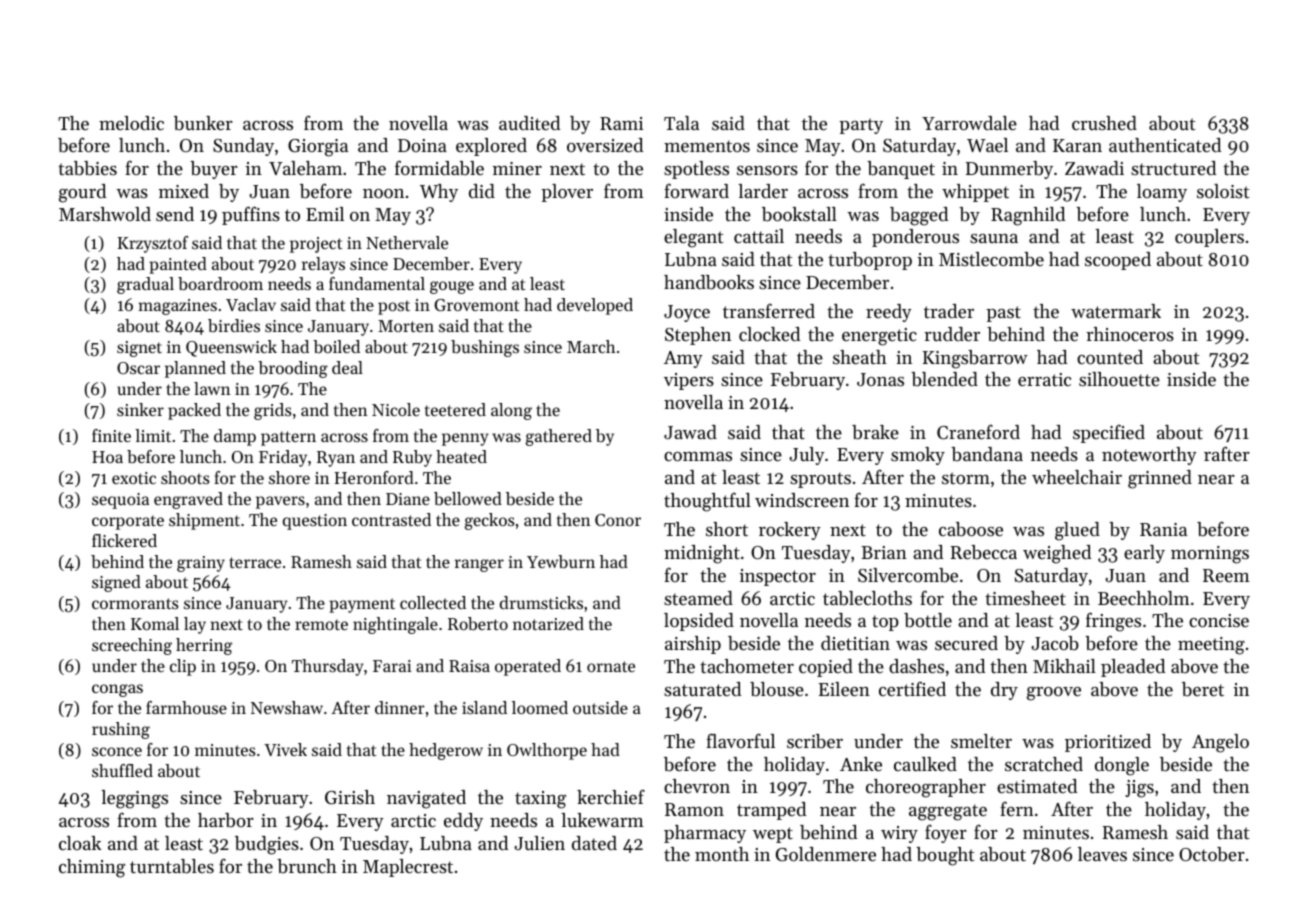  I want to click on Maplecrest, so click(408, 868).
